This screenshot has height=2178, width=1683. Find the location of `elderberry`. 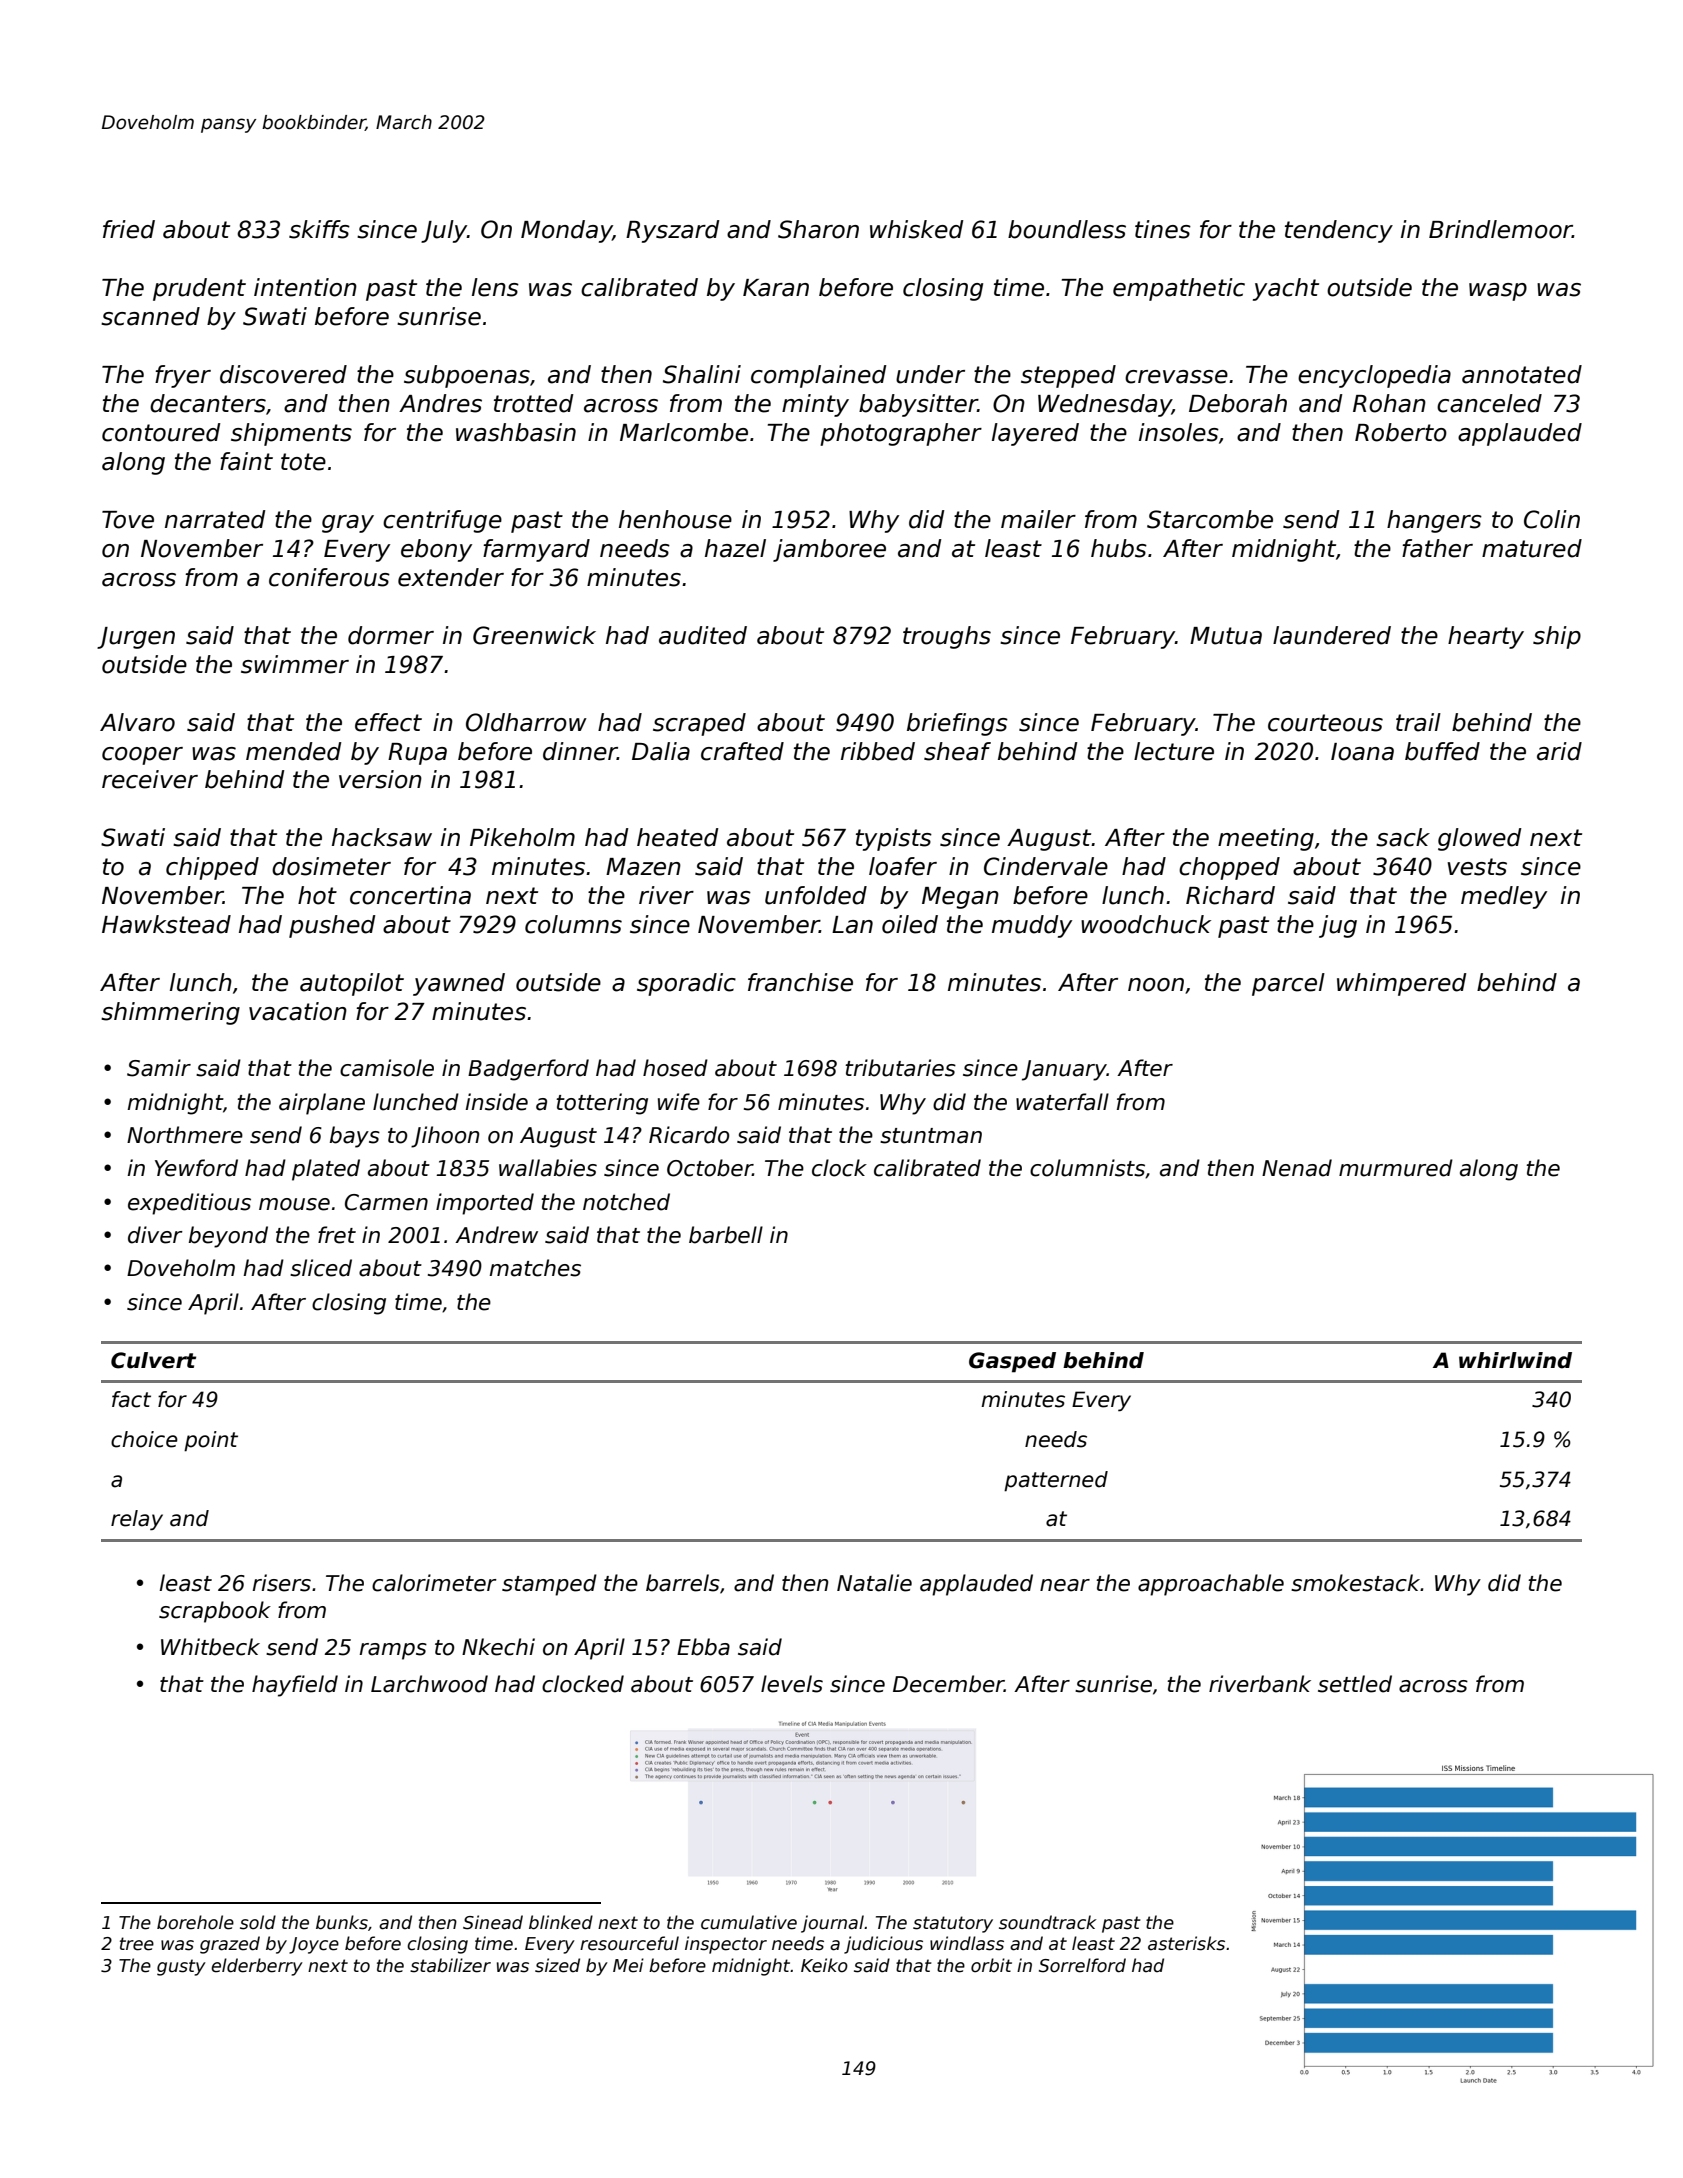

elderberry is located at coordinates (257, 1967).
